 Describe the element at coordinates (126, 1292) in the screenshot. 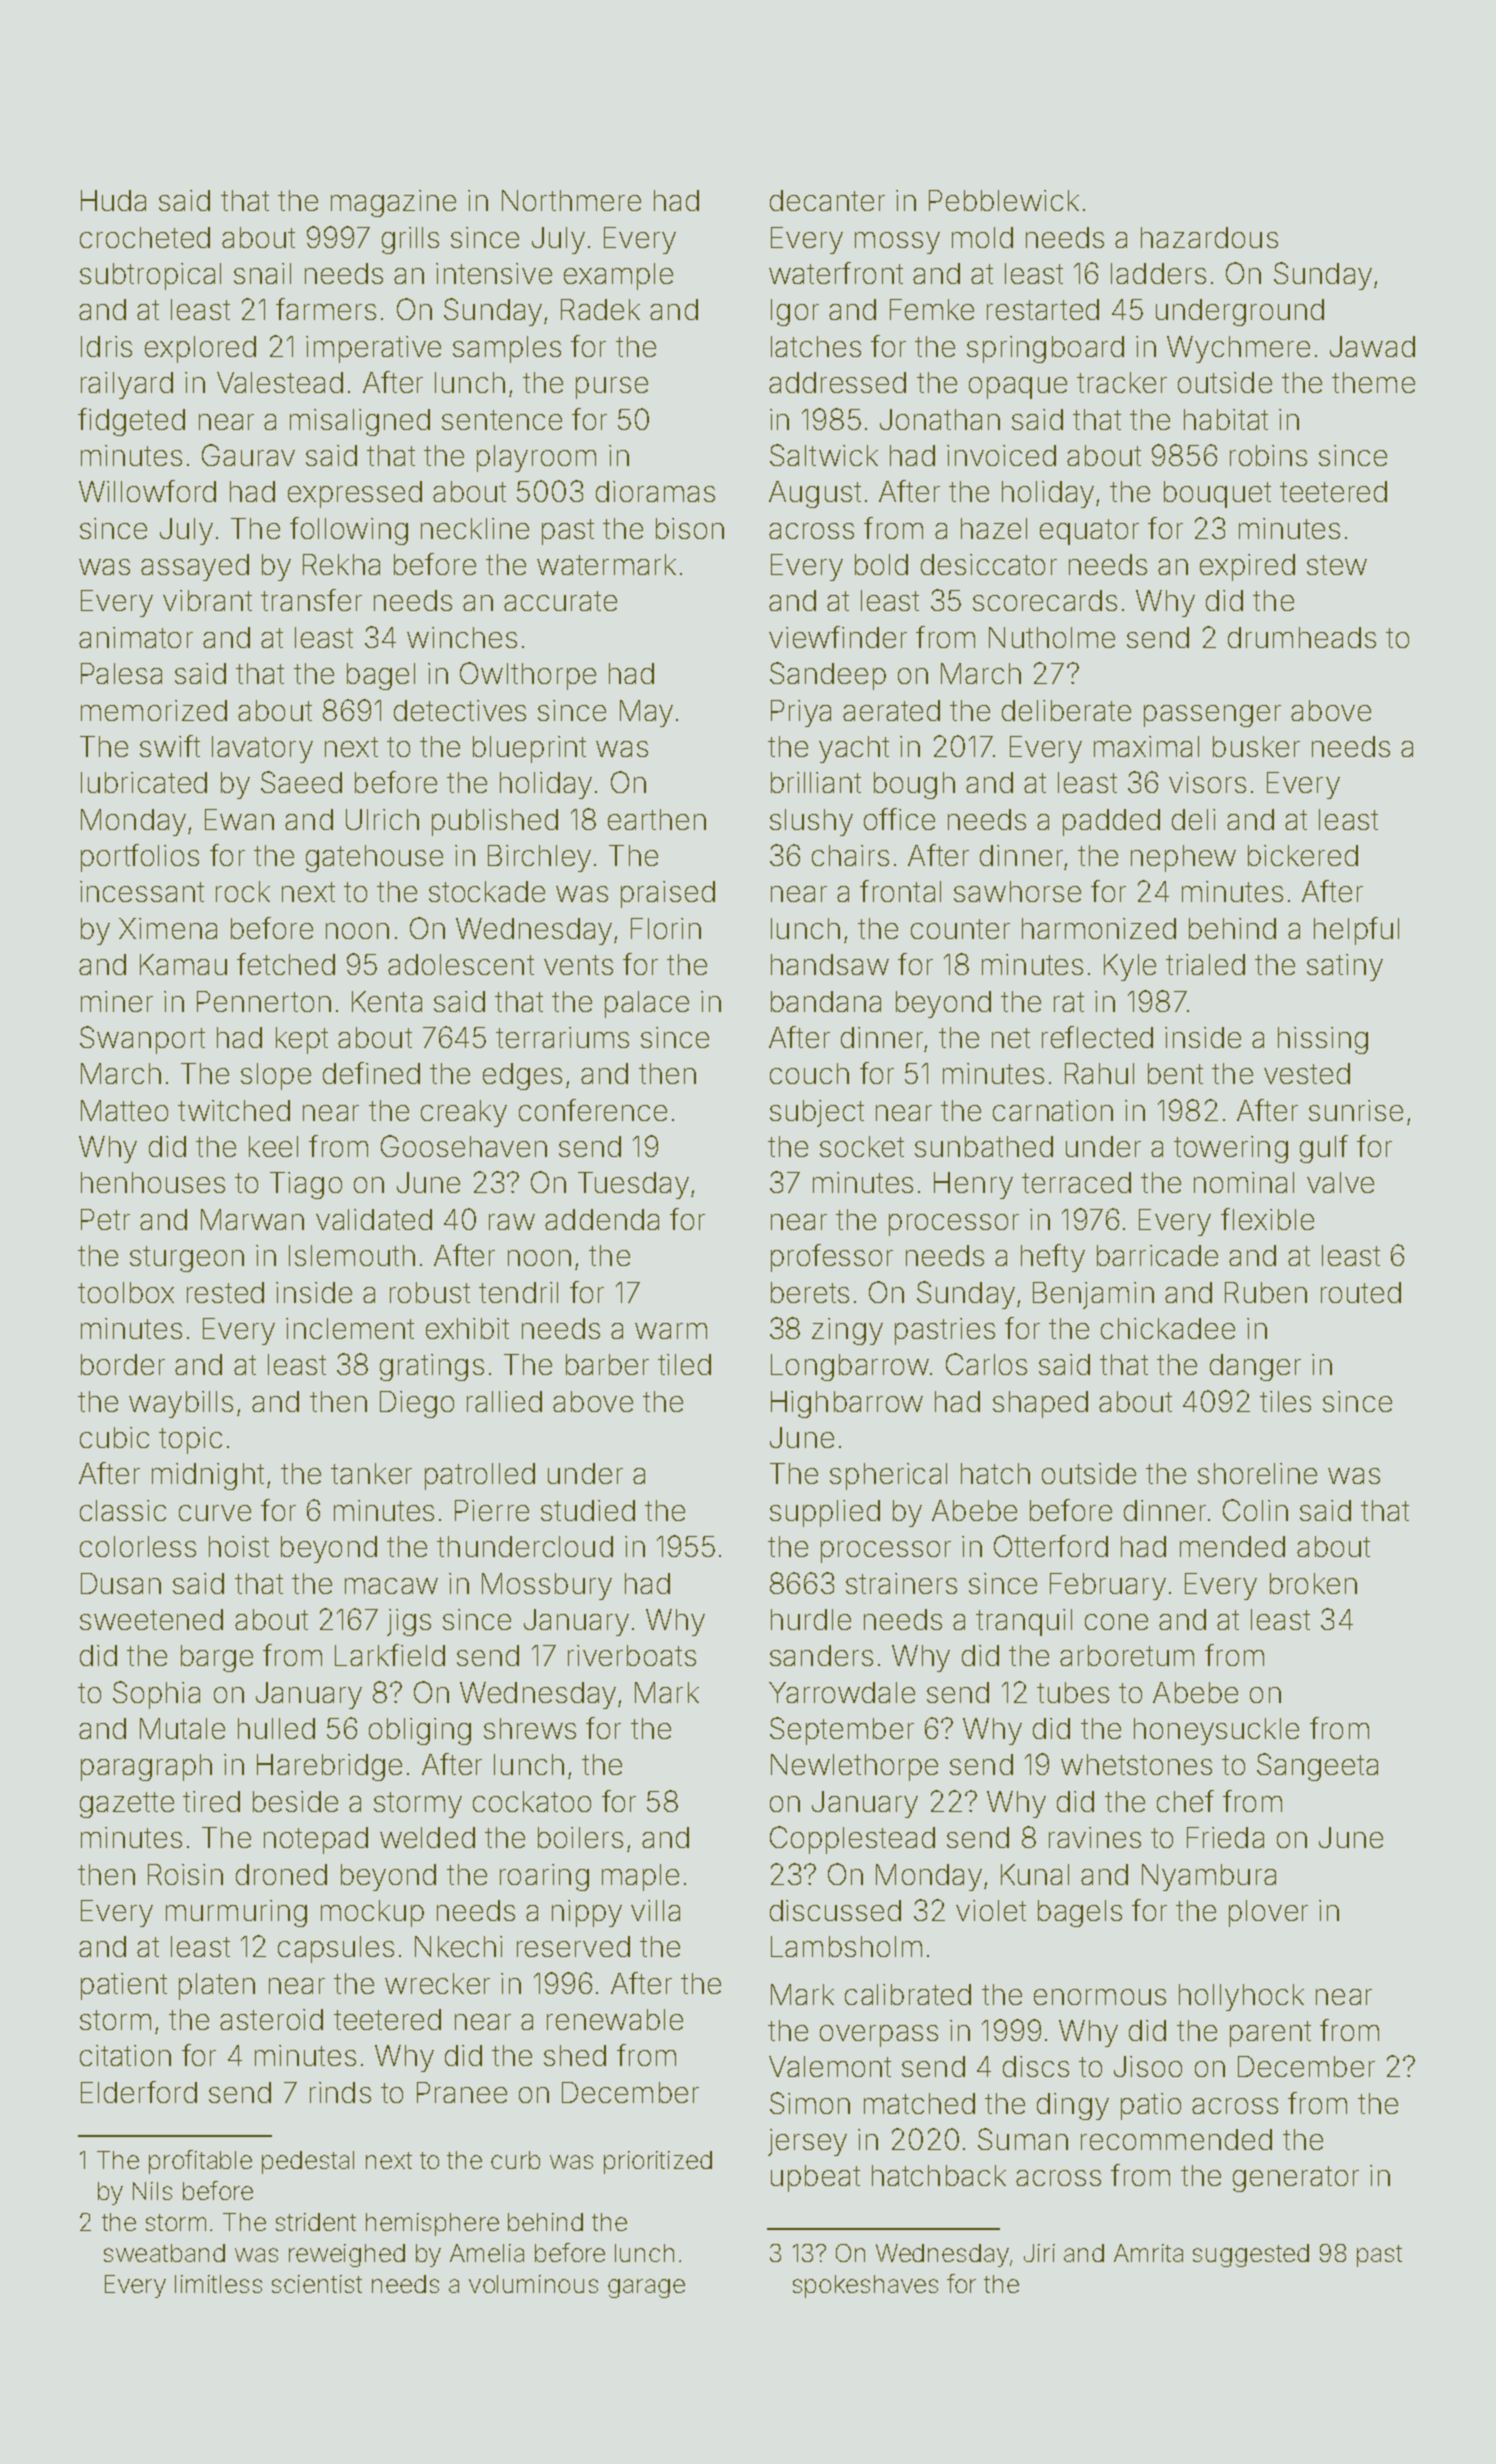

I see `toolbox` at that location.
